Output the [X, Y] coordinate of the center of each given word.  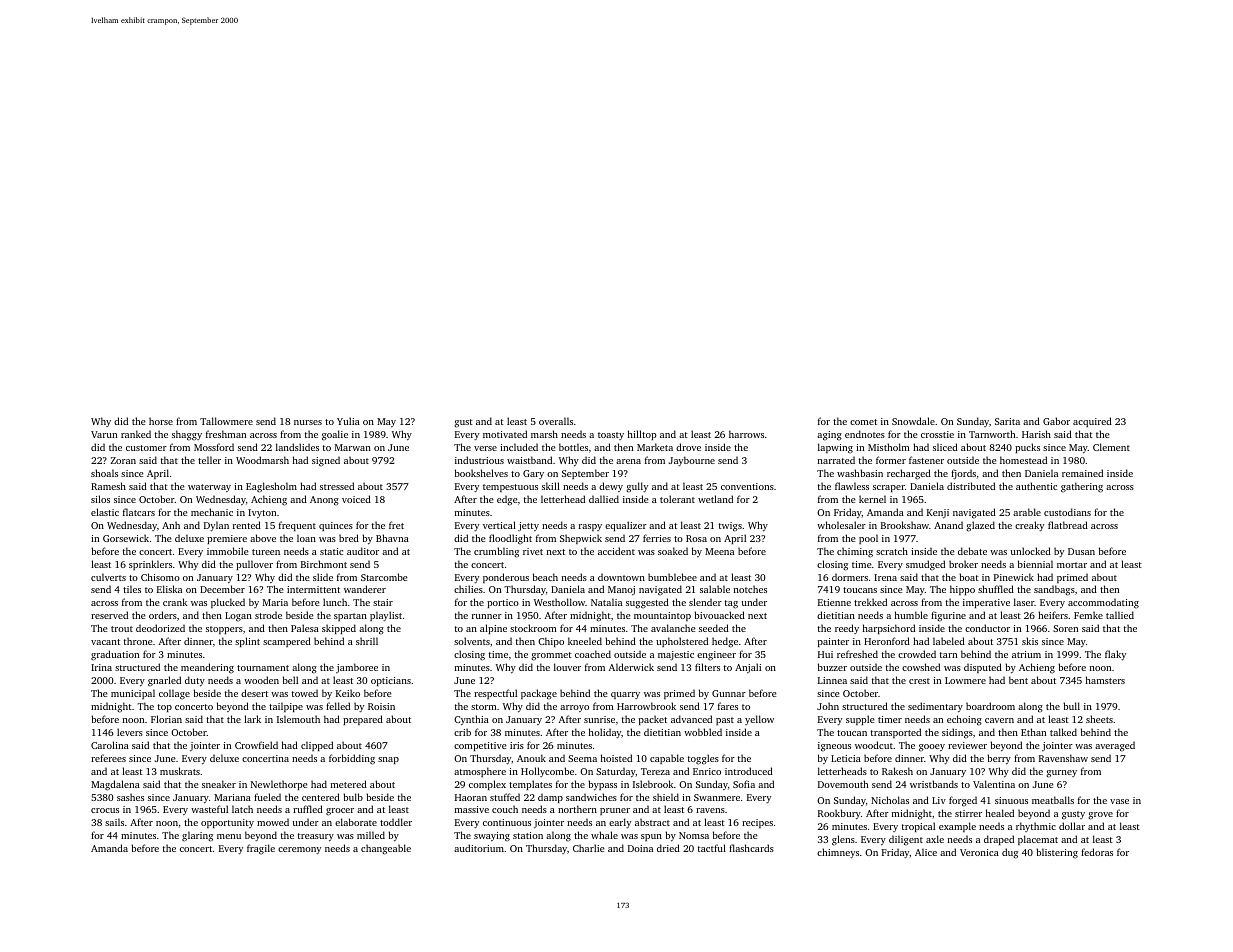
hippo [962, 590]
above [263, 538]
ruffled [308, 809]
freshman [226, 434]
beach [545, 577]
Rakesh [897, 771]
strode [268, 615]
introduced [749, 771]
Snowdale [913, 421]
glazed [980, 526]
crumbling [496, 552]
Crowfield [256, 745]
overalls [556, 421]
